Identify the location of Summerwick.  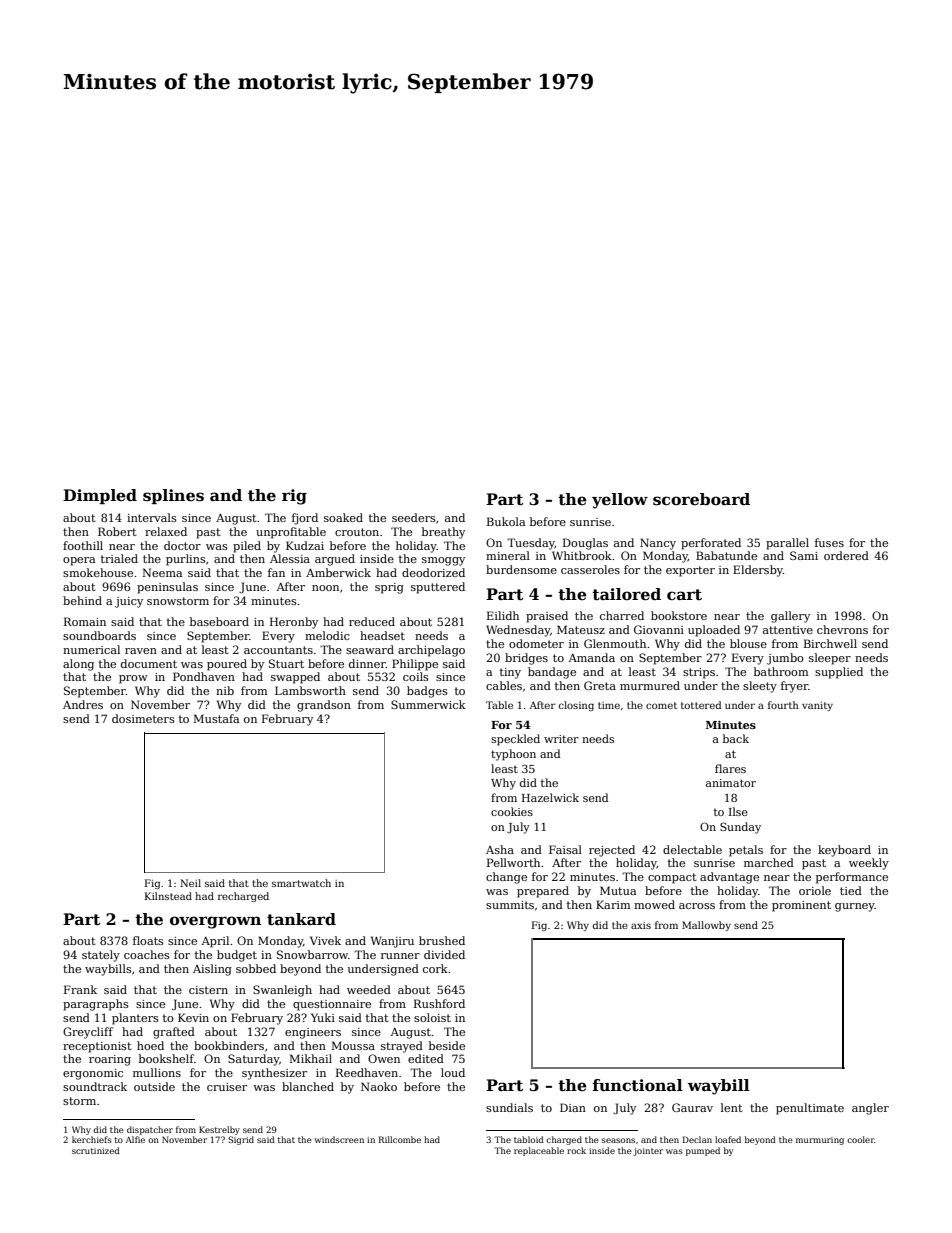
(428, 704).
